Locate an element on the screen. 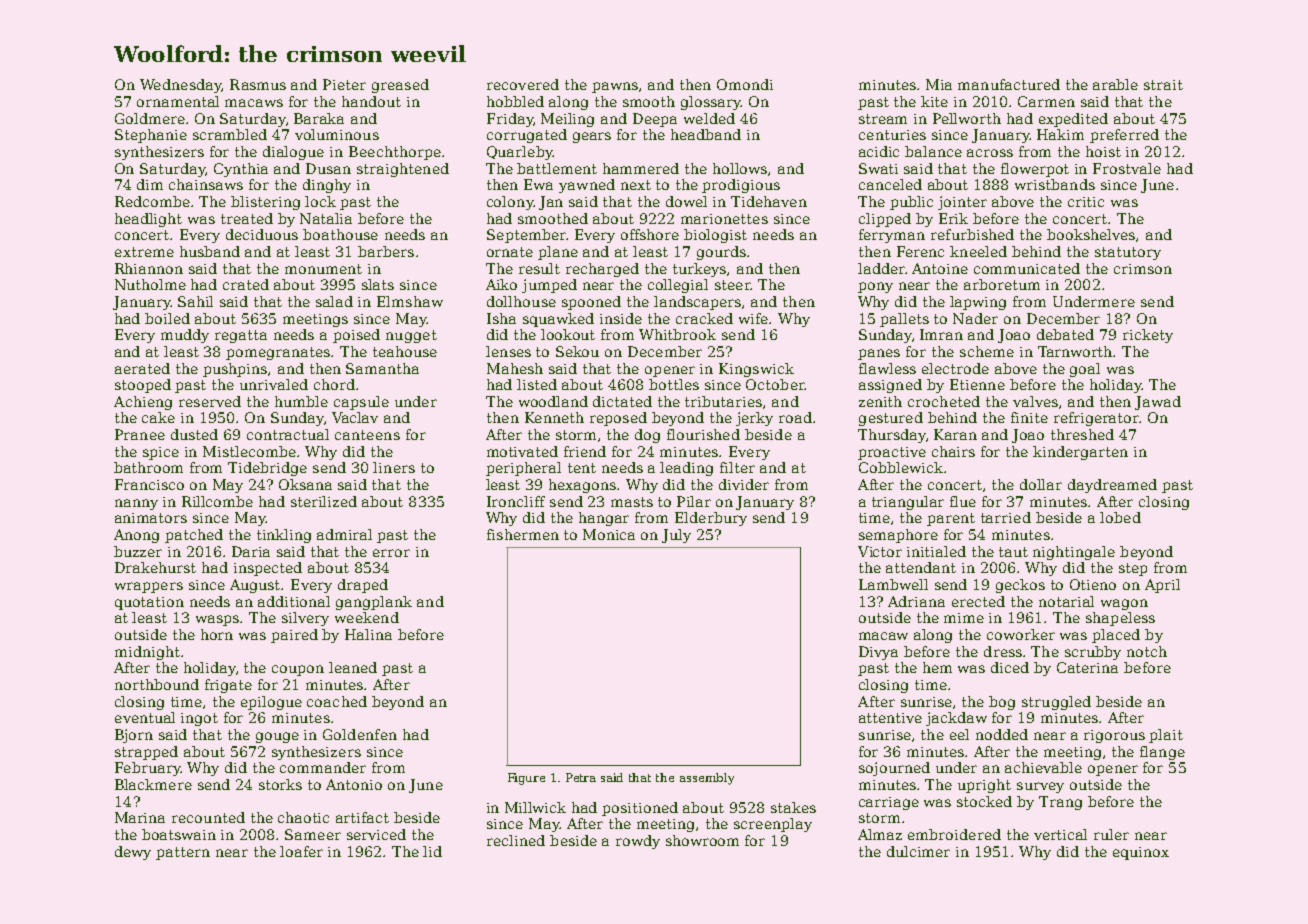 This screenshot has width=1308, height=924. geckos is located at coordinates (1020, 586).
